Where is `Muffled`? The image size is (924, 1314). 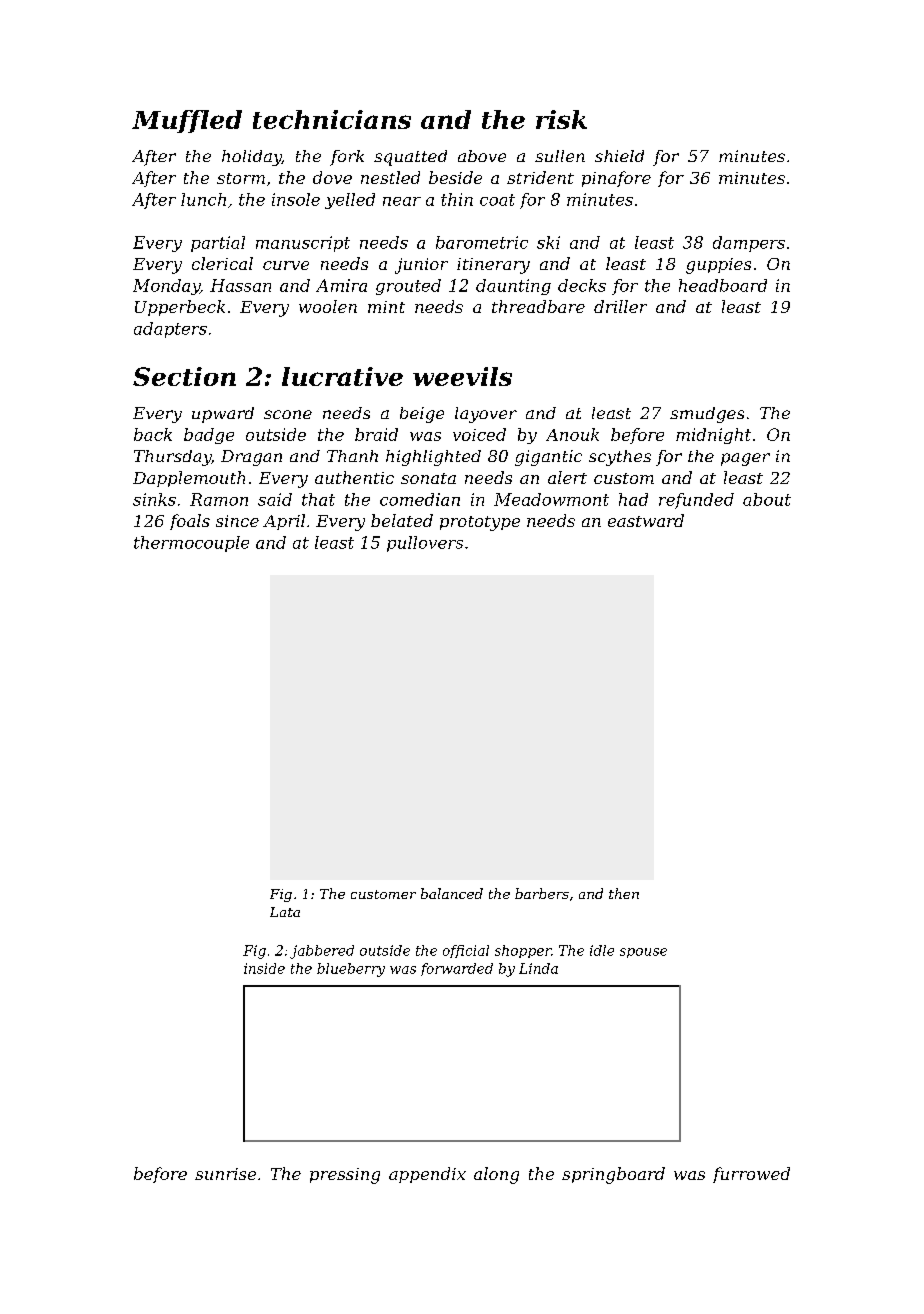
Muffled is located at coordinates (187, 121).
